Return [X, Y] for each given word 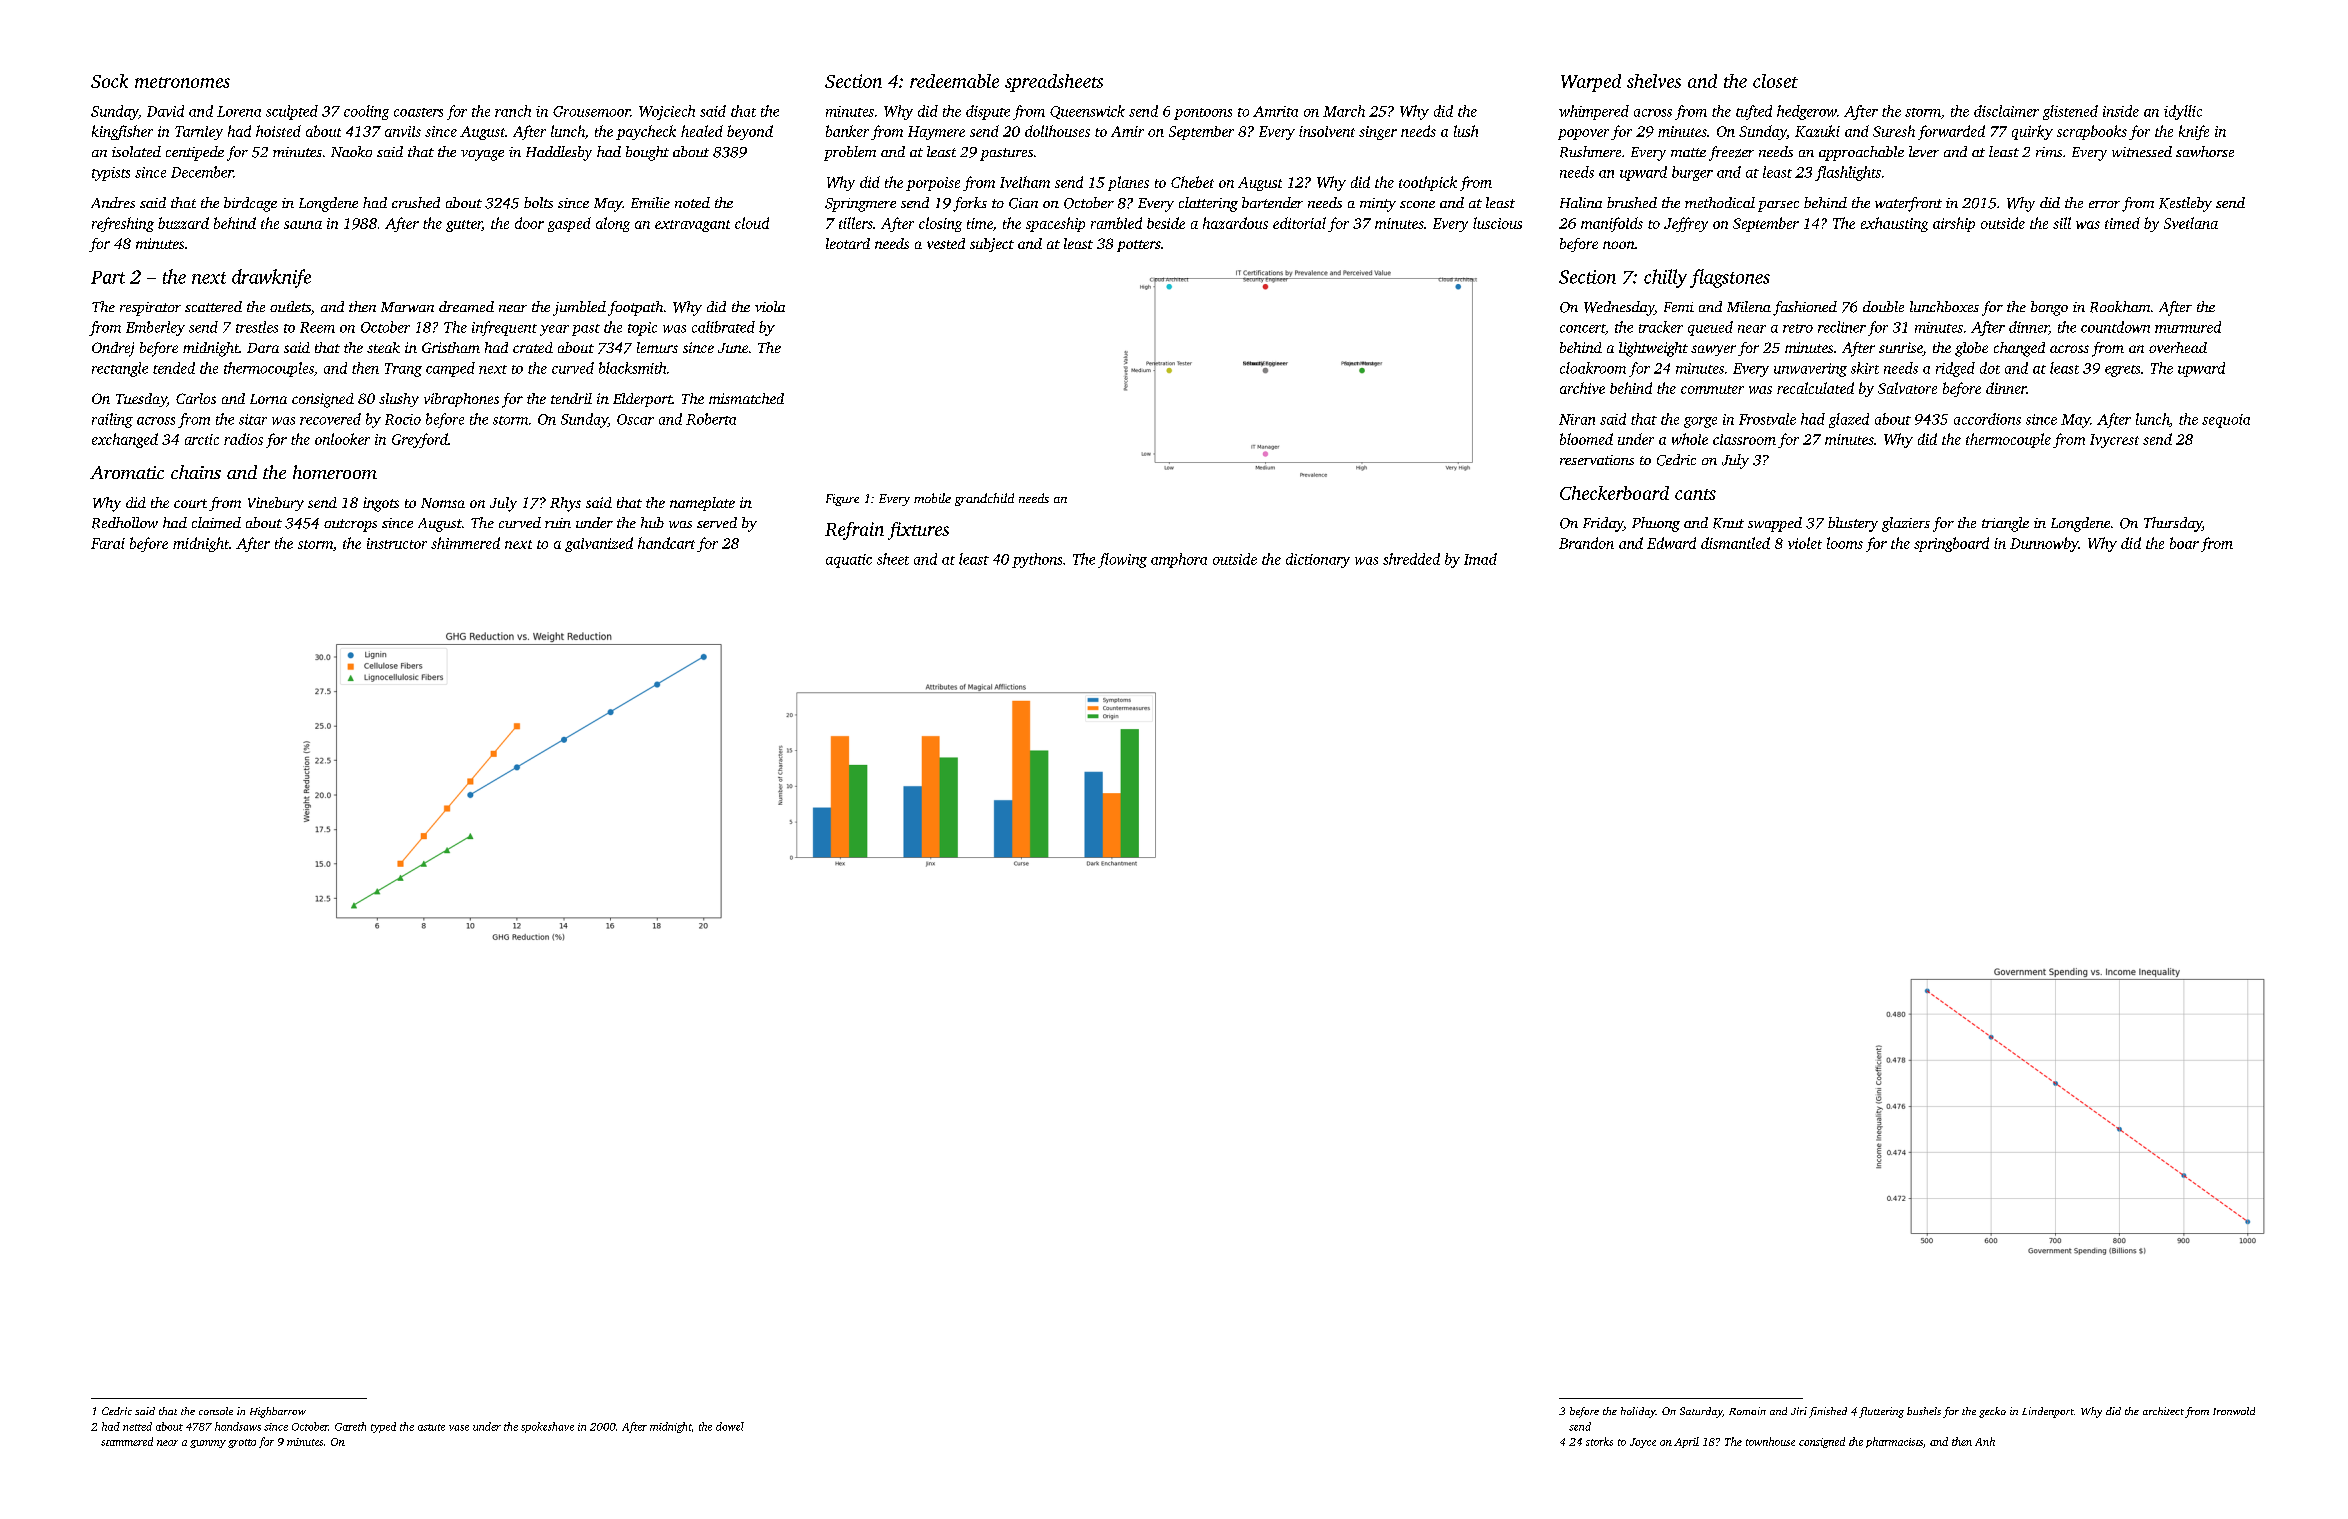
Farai [108, 543]
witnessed [2142, 151]
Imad [1480, 559]
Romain [1747, 1411]
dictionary [1318, 560]
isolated [136, 151]
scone [1417, 204]
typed [383, 1427]
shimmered [465, 543]
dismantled [1735, 543]
